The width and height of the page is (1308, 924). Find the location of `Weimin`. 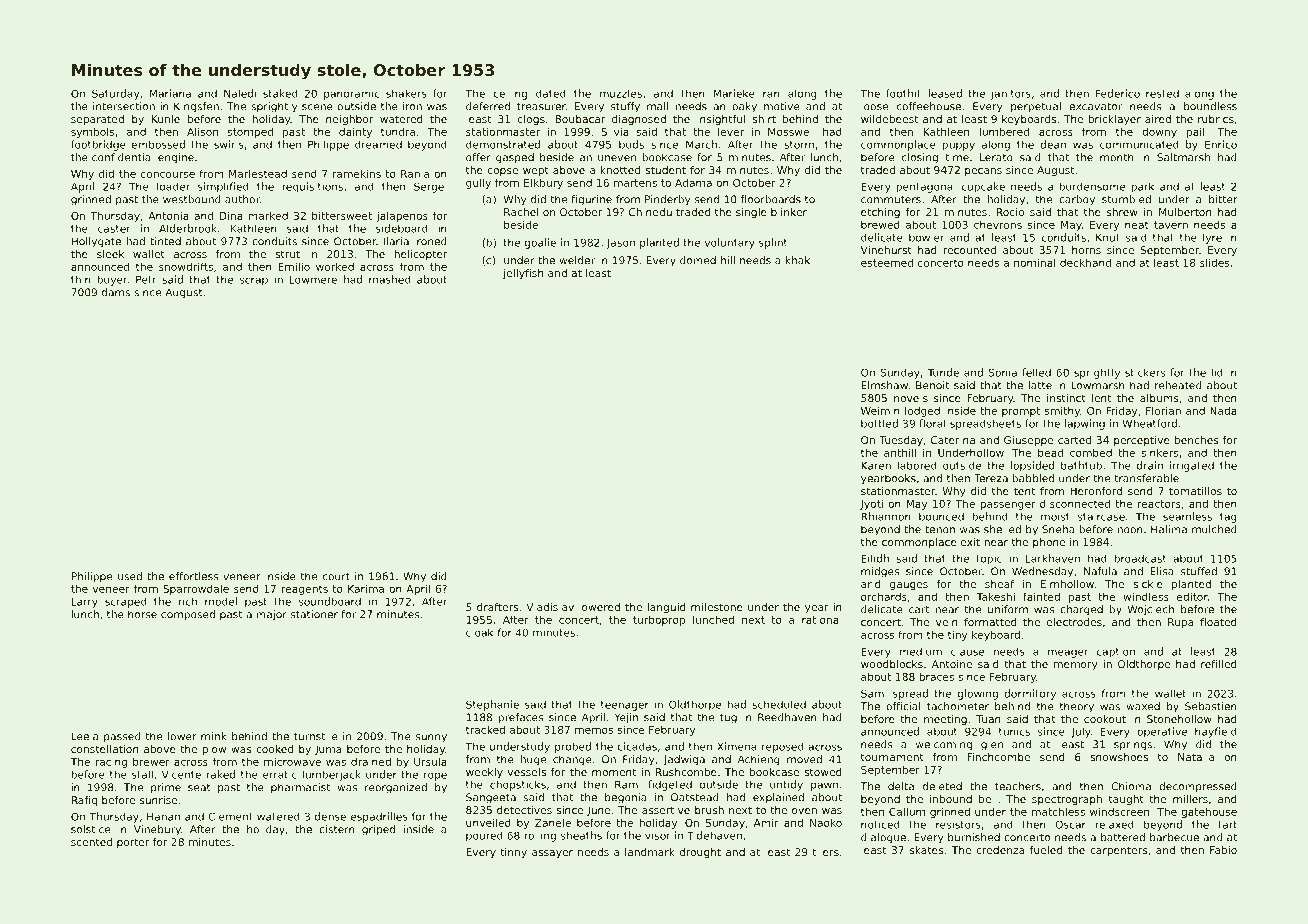

Weimin is located at coordinates (880, 410).
